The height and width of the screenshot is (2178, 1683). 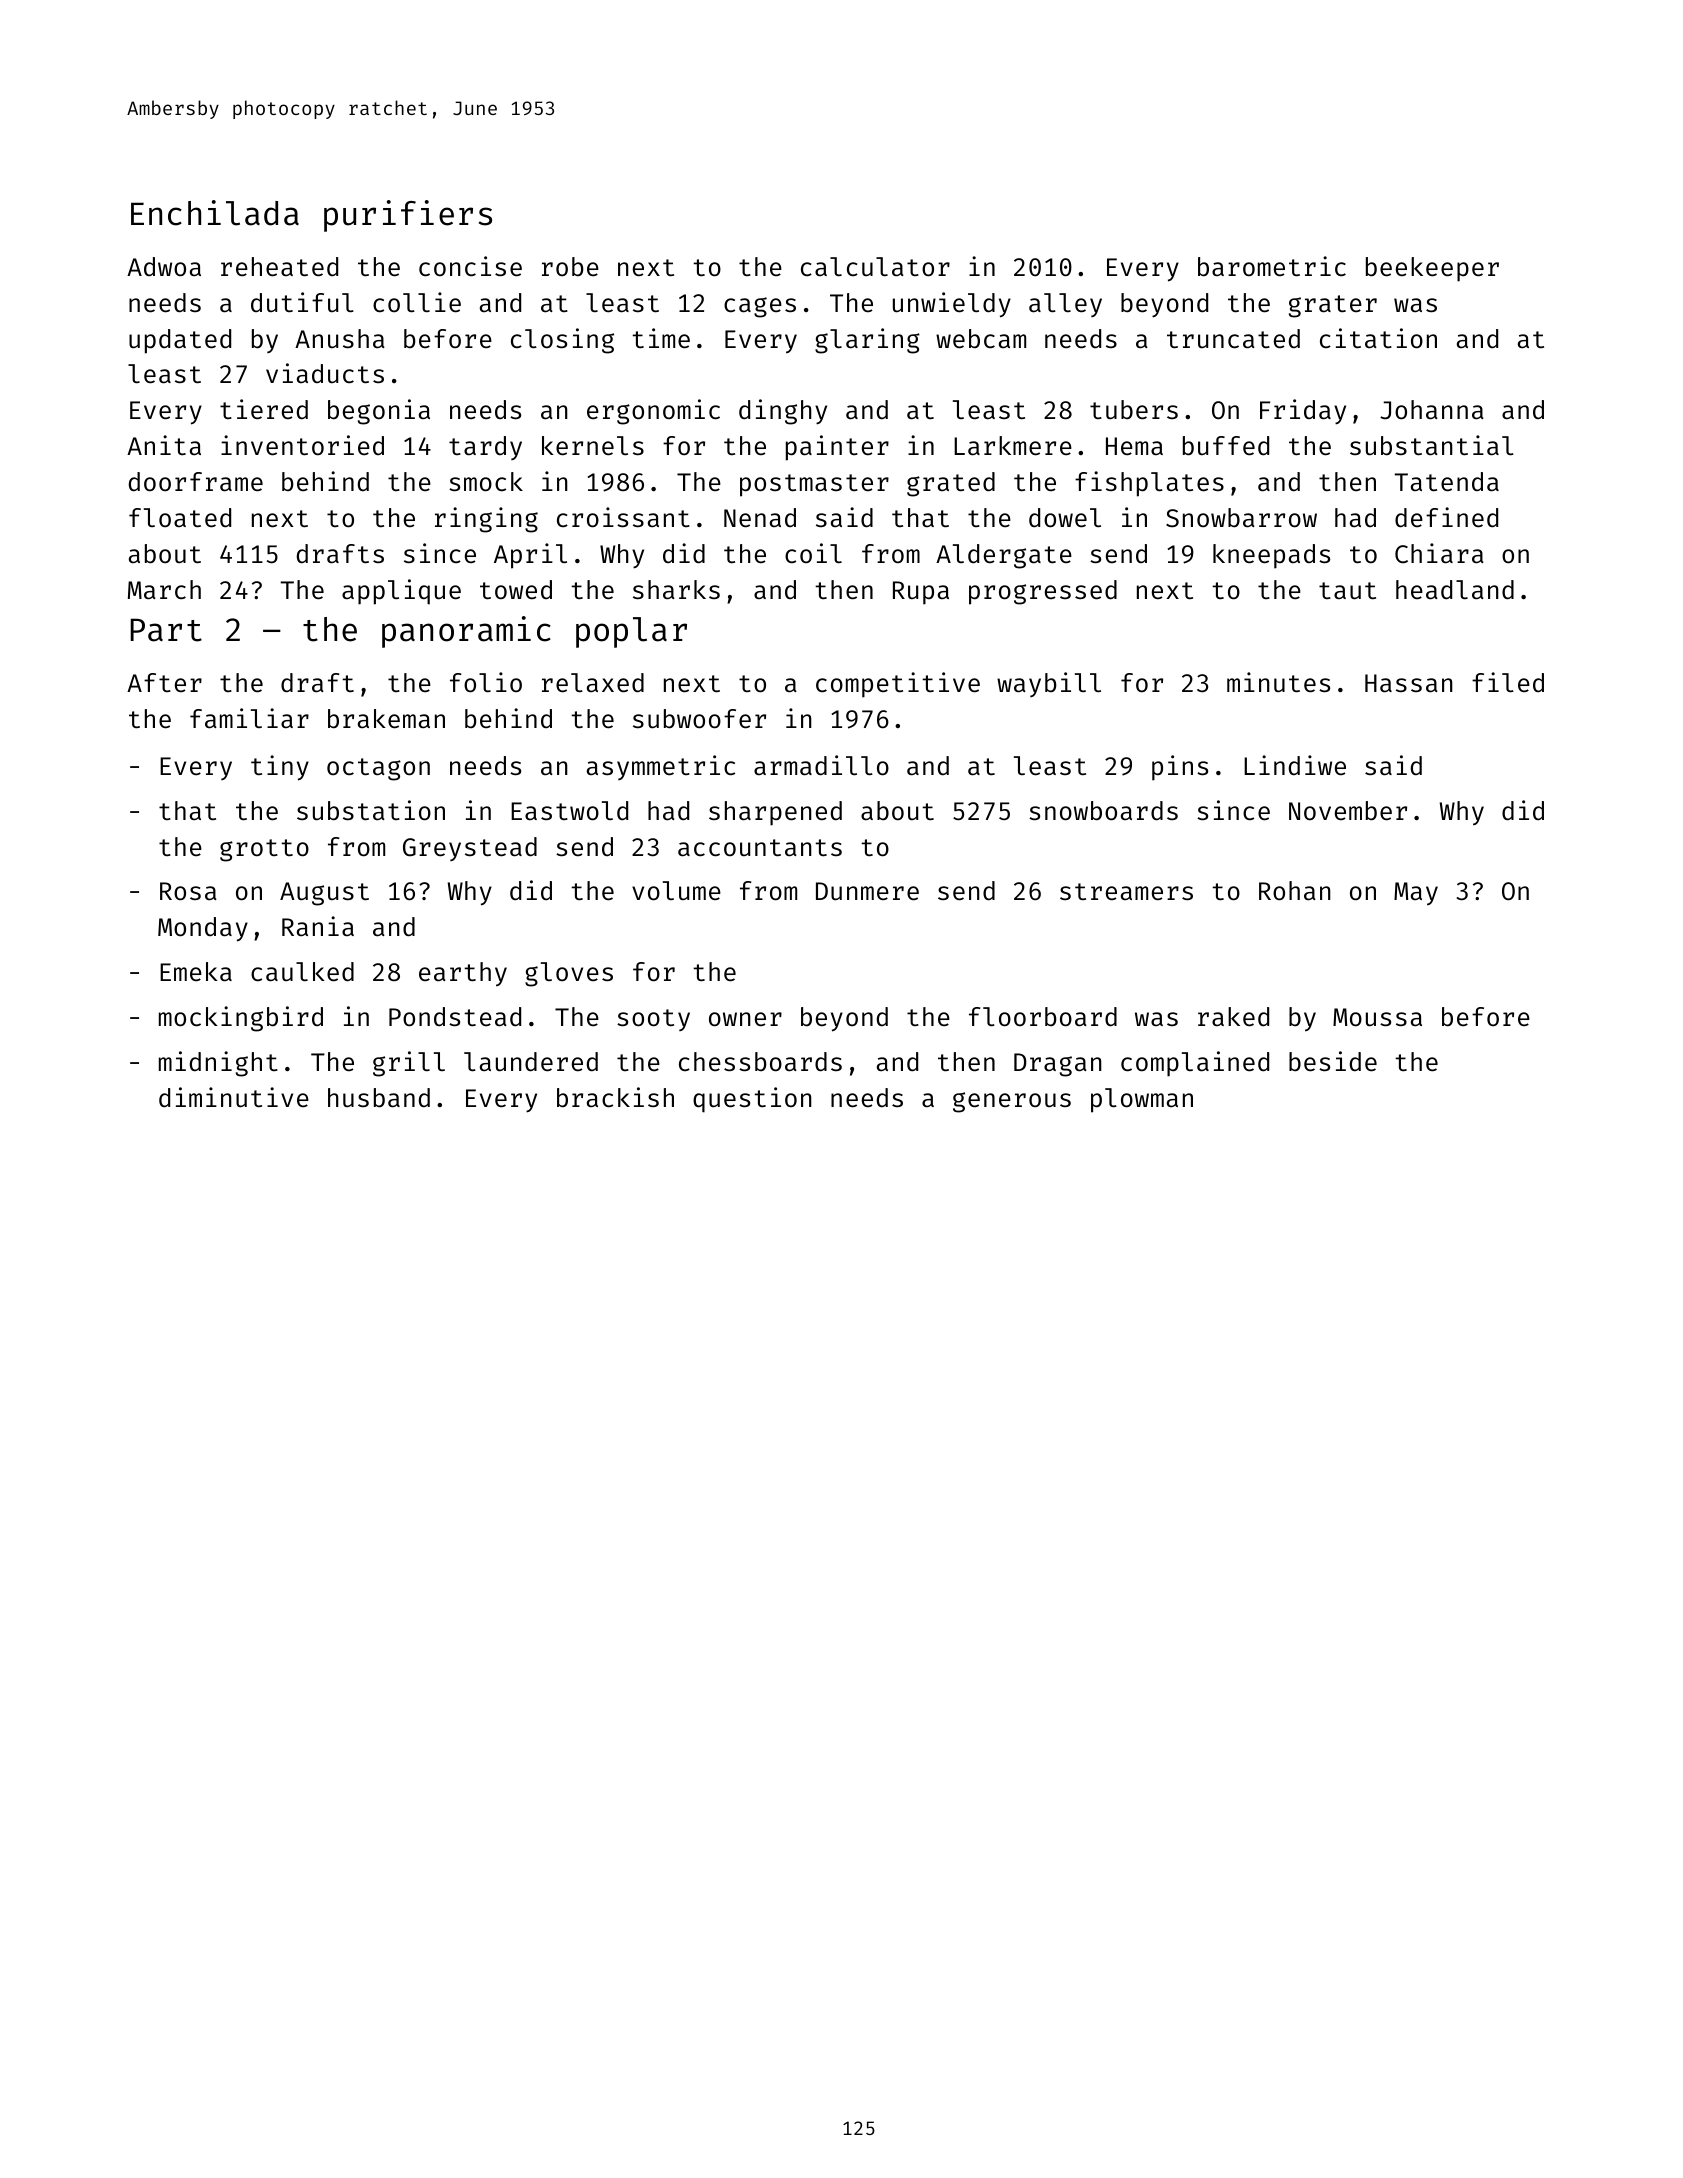 What do you see at coordinates (921, 593) in the screenshot?
I see `Rupa` at bounding box center [921, 593].
